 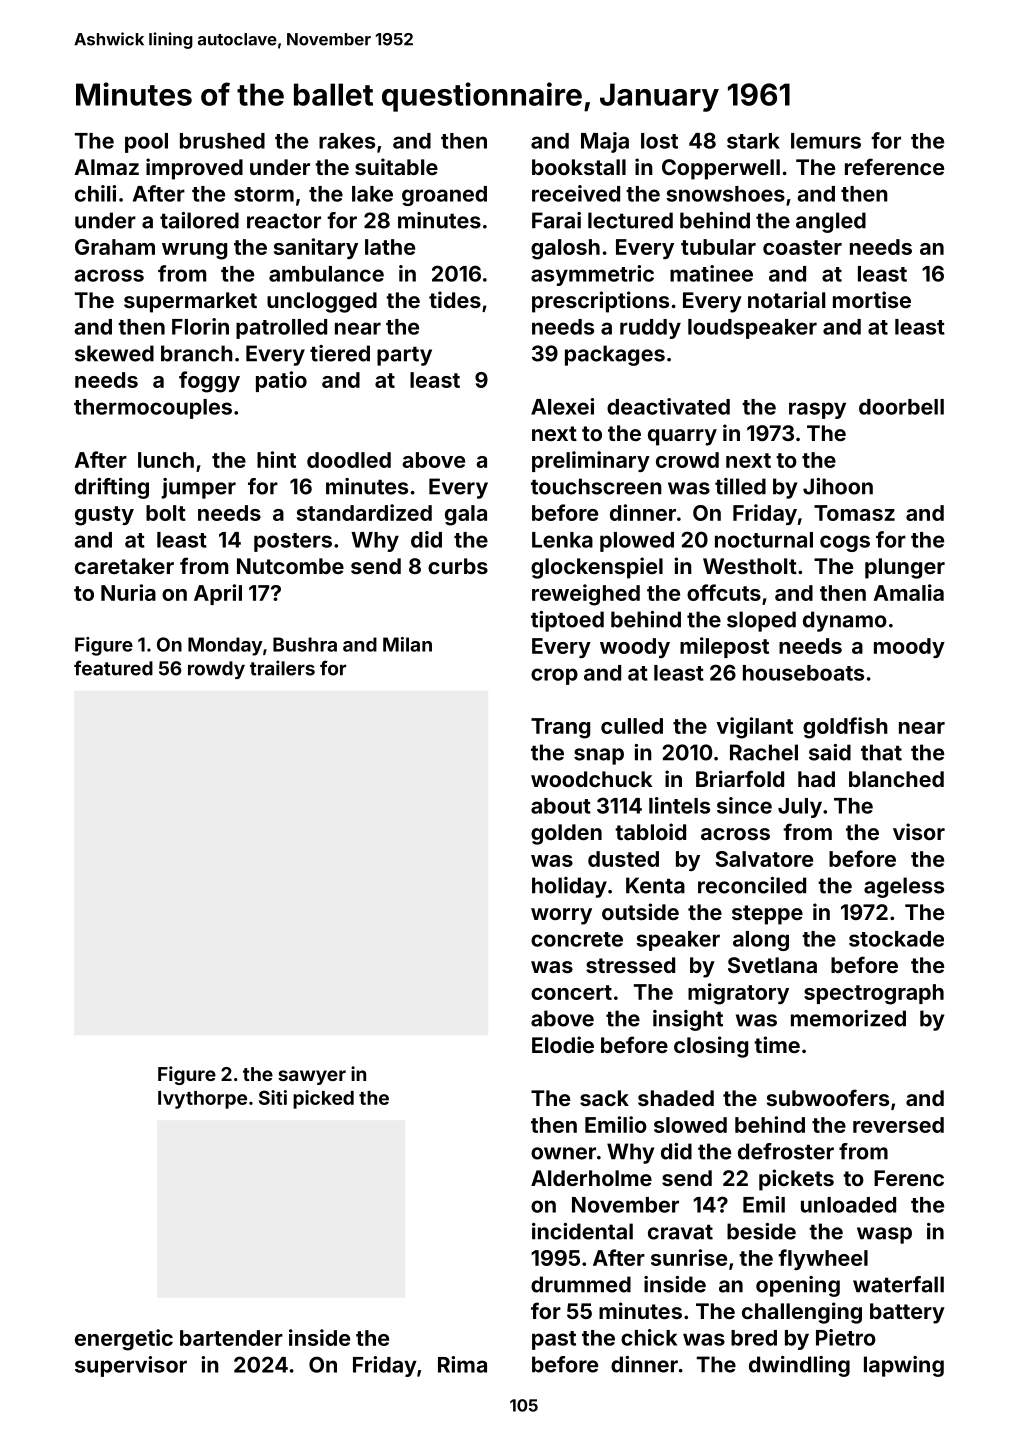 What do you see at coordinates (264, 194) in the screenshot?
I see `storm` at bounding box center [264, 194].
